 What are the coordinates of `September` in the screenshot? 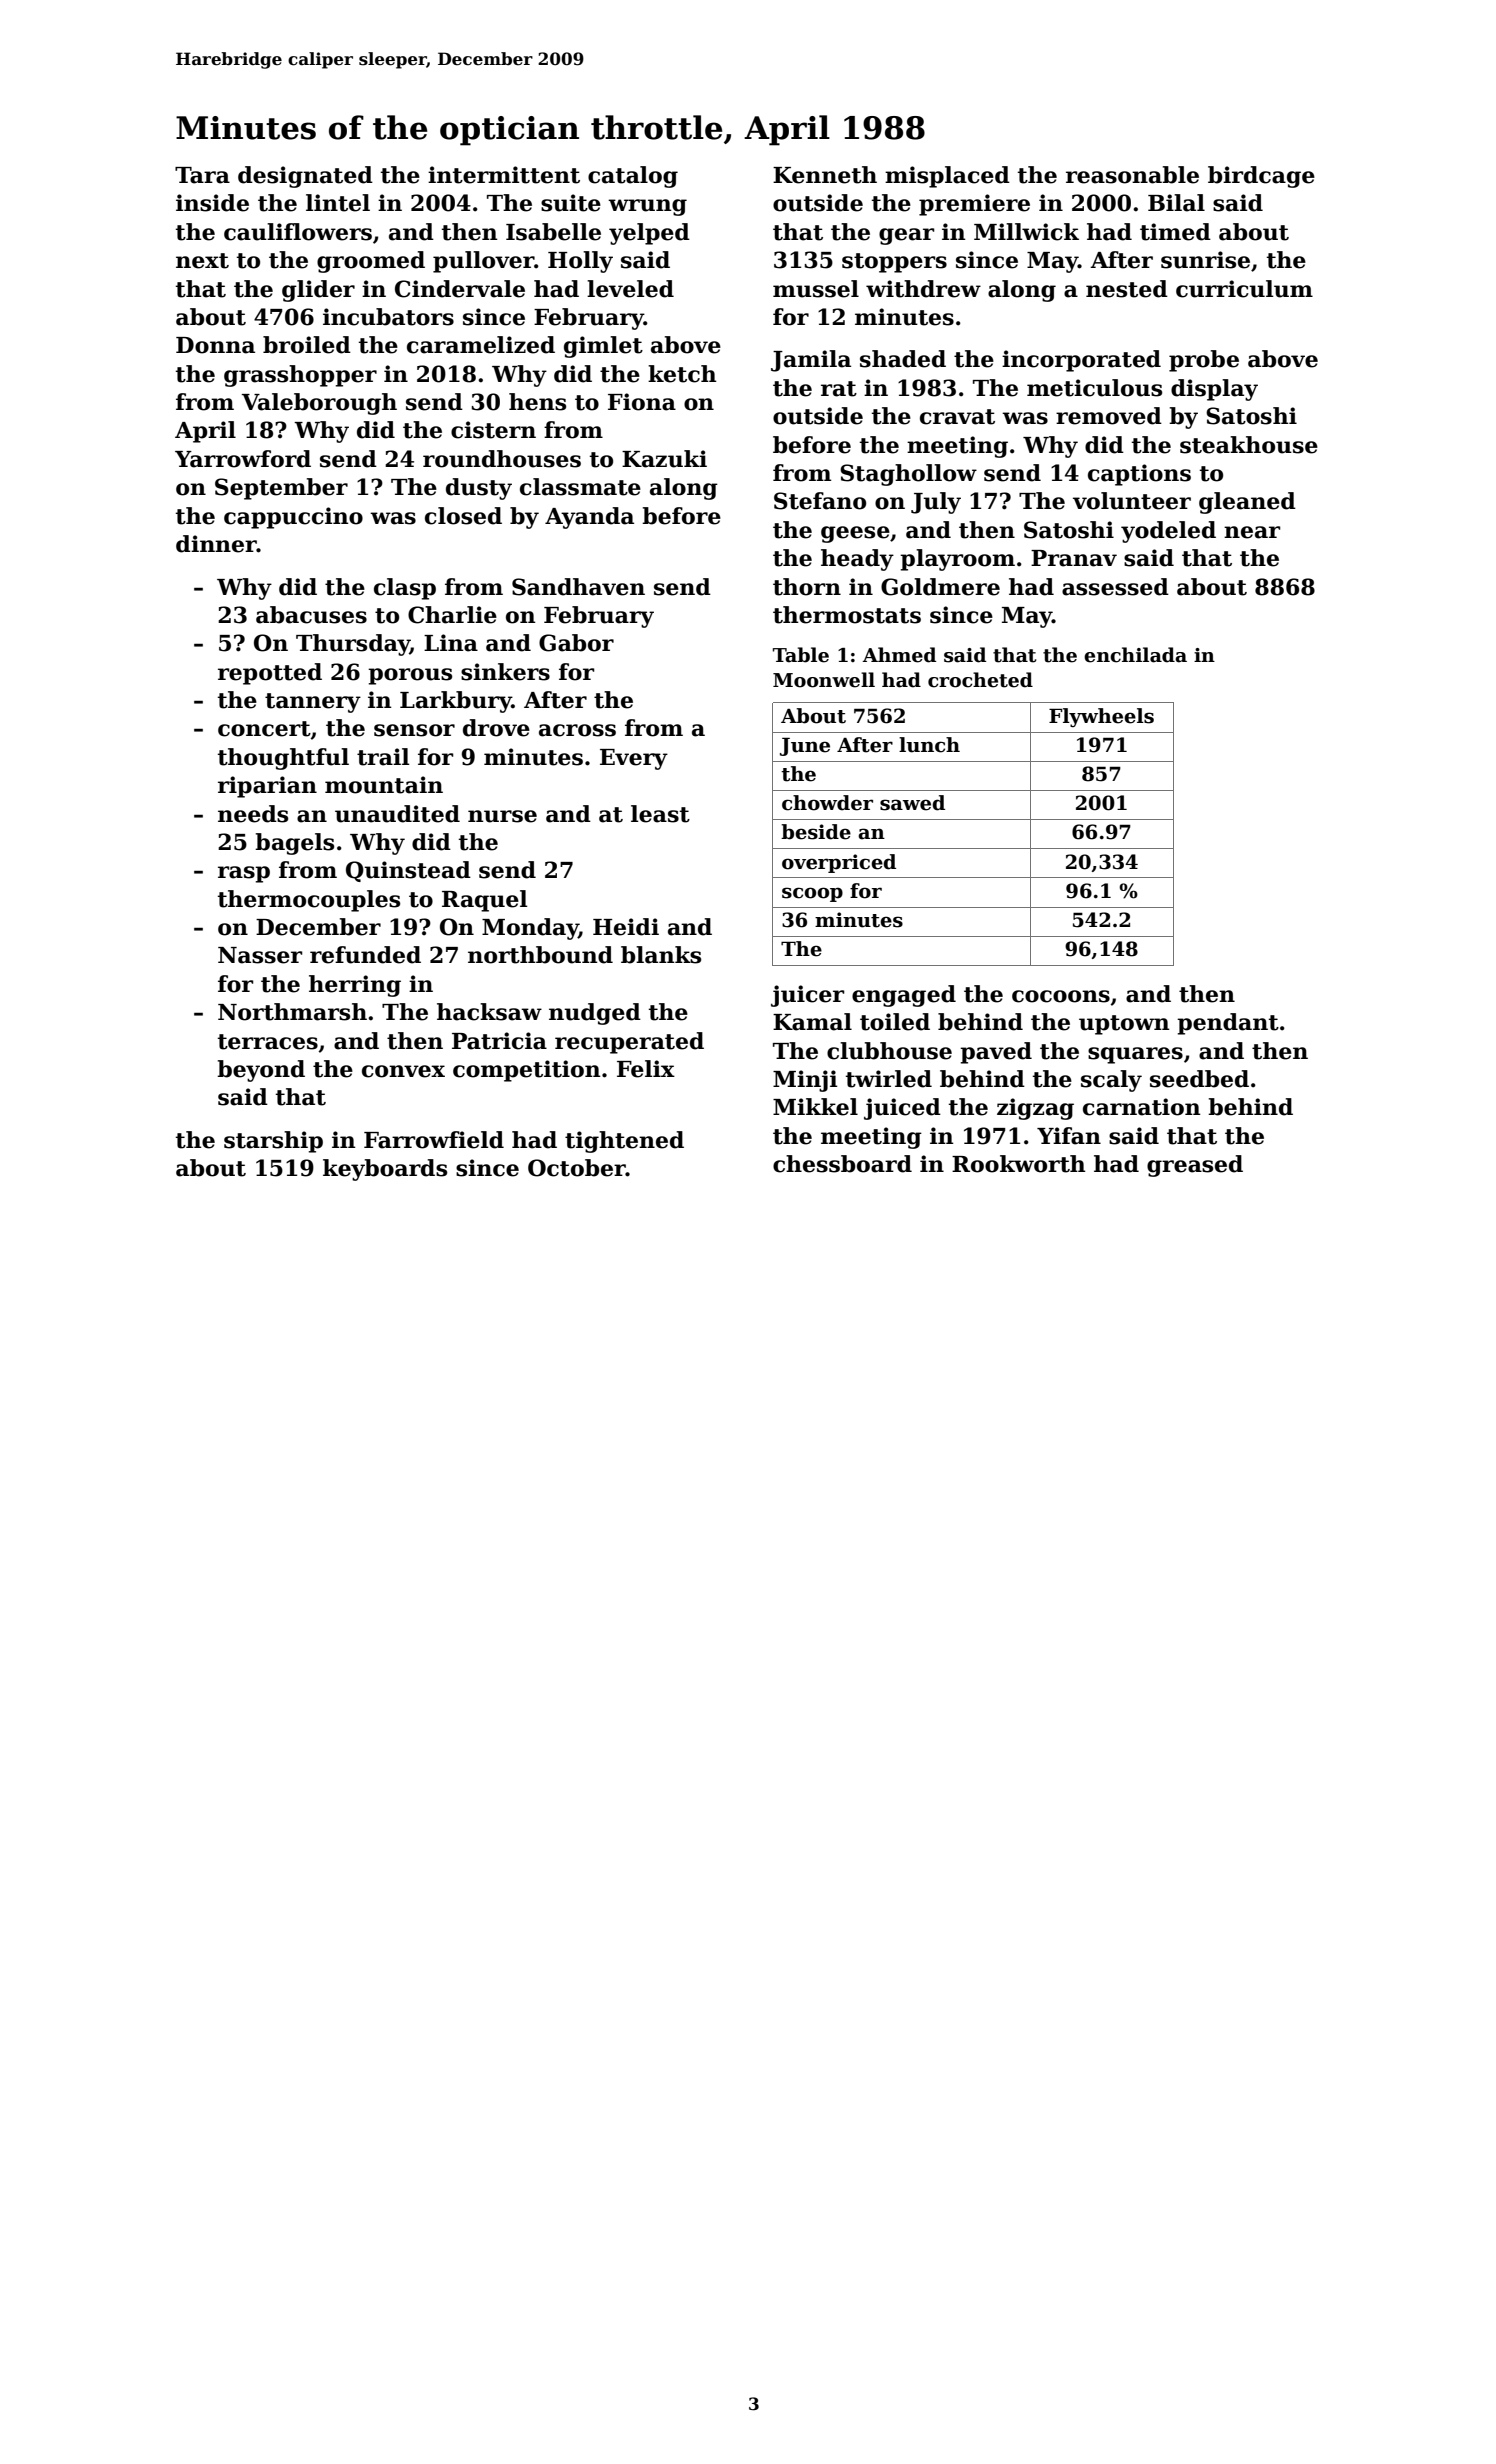 It's located at (281, 489).
